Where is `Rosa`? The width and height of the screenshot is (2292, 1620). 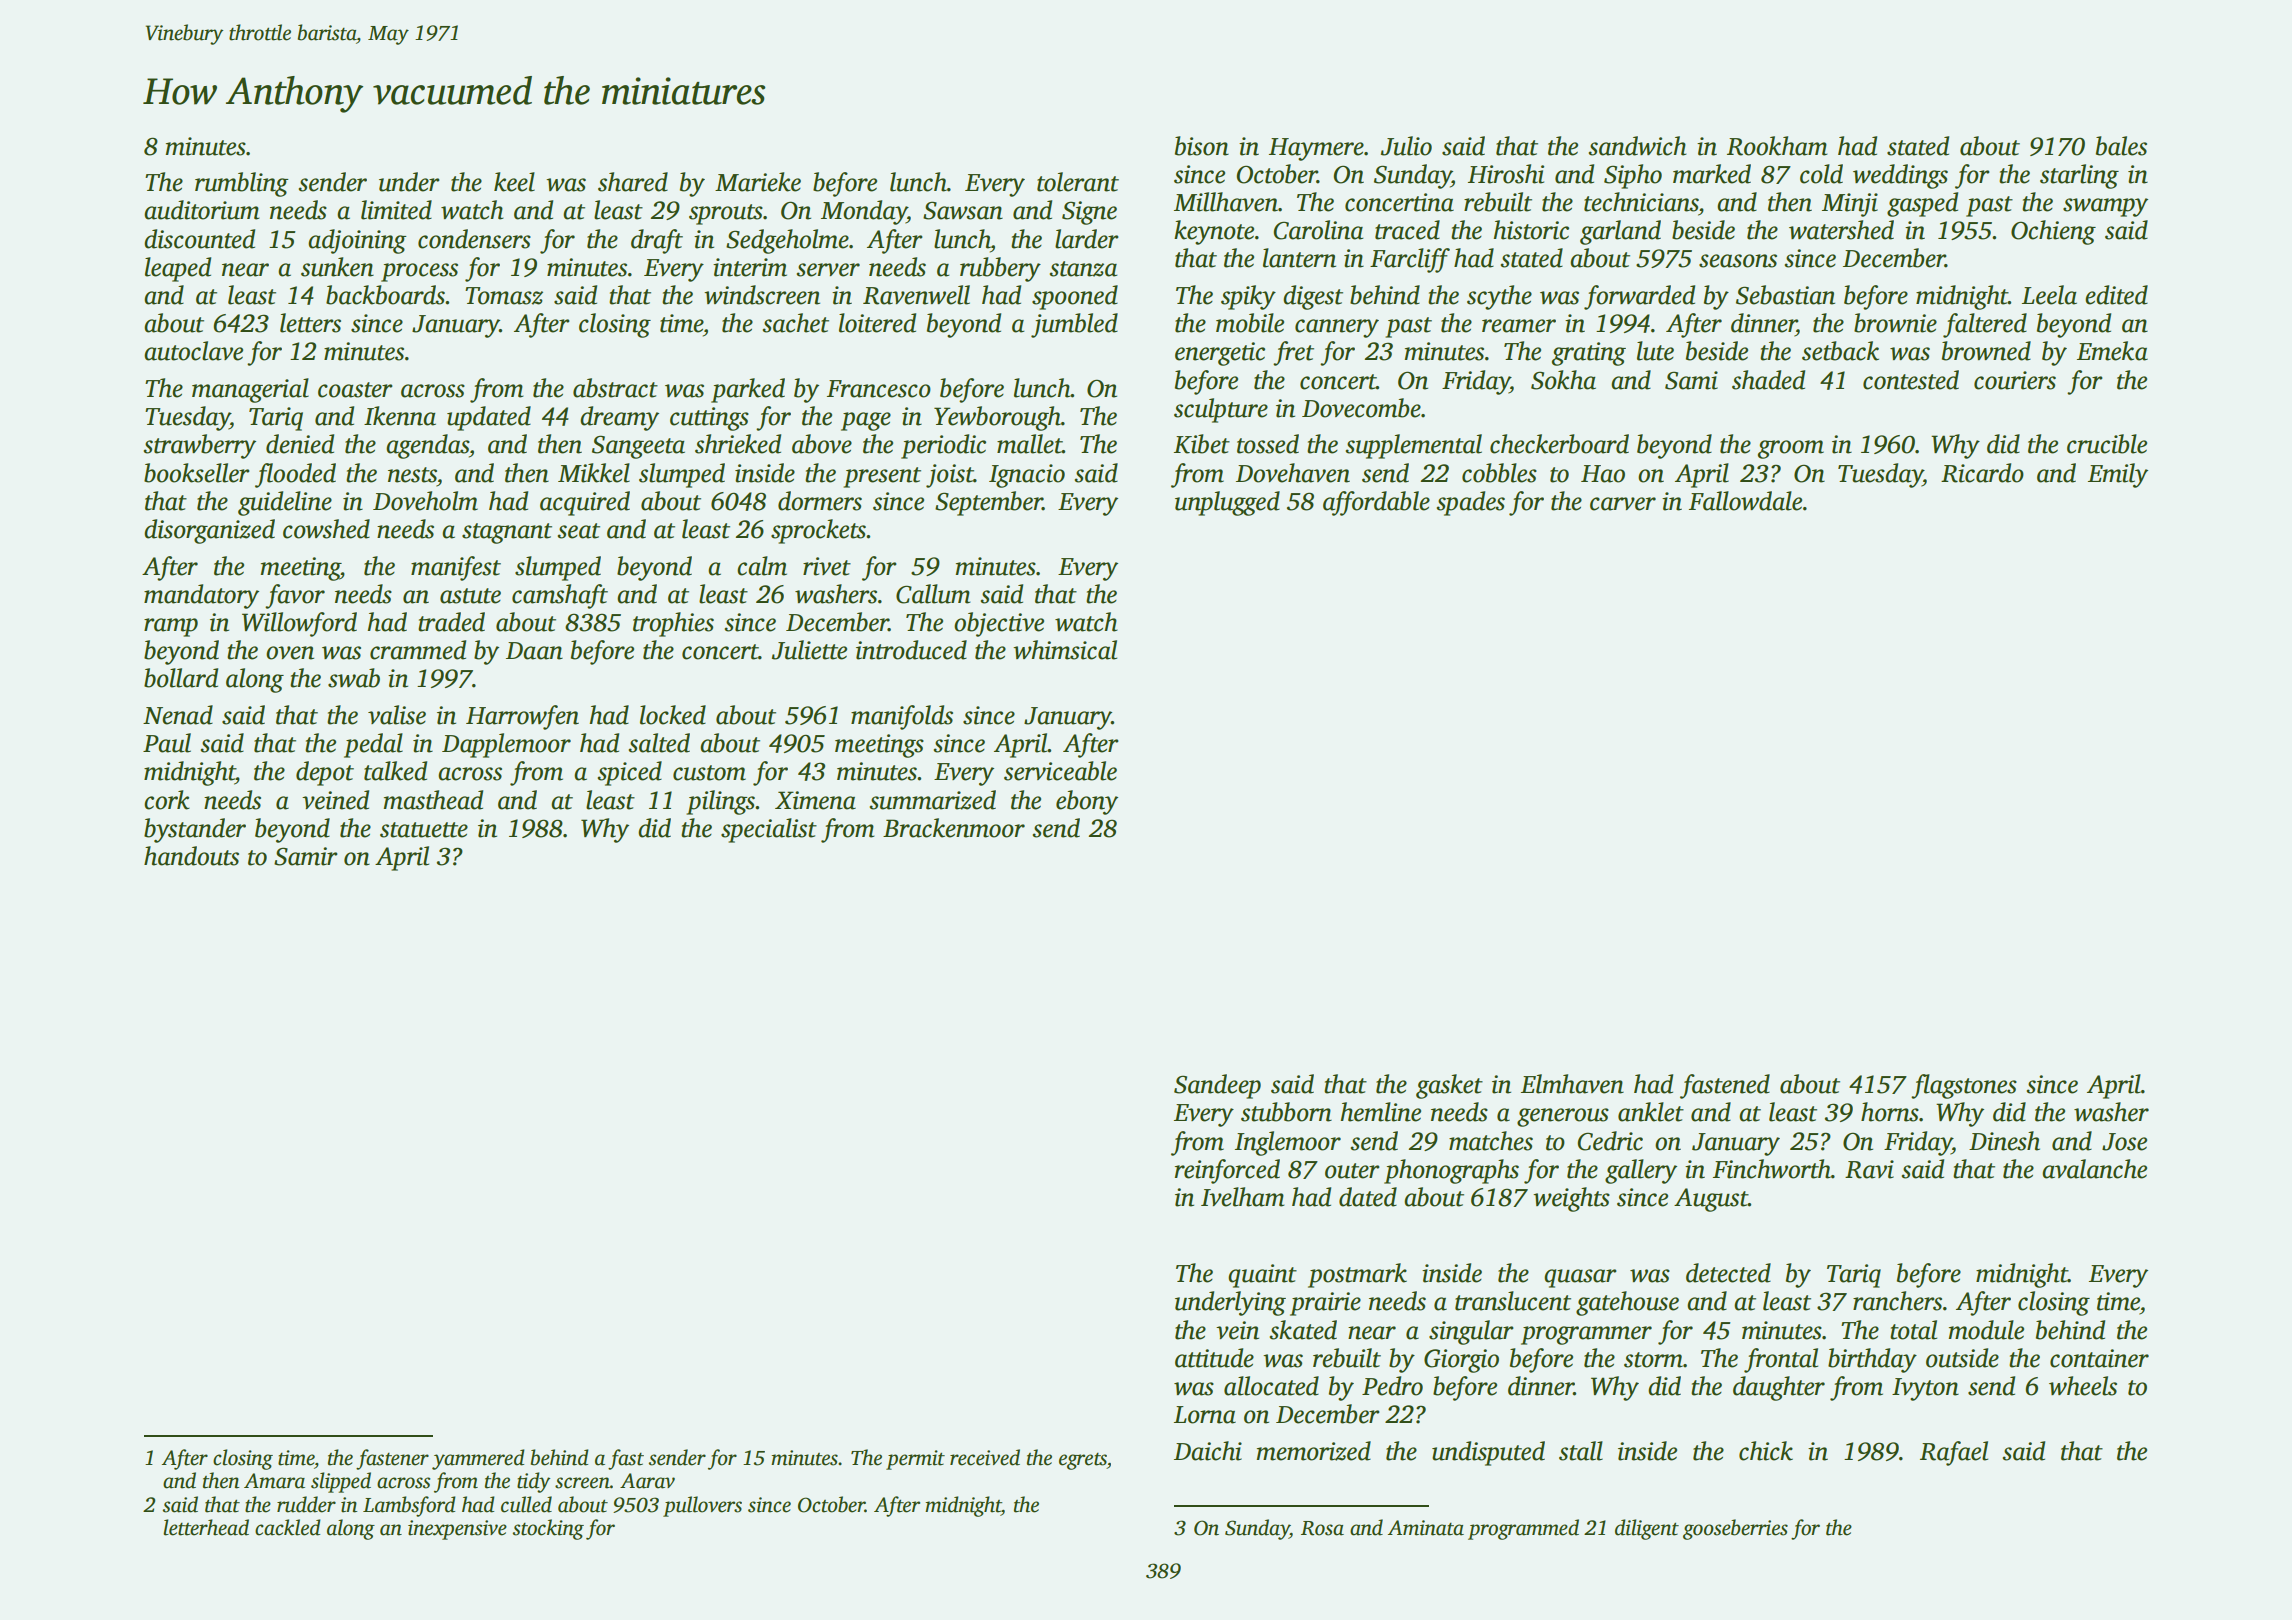
Rosa is located at coordinates (1322, 1528).
